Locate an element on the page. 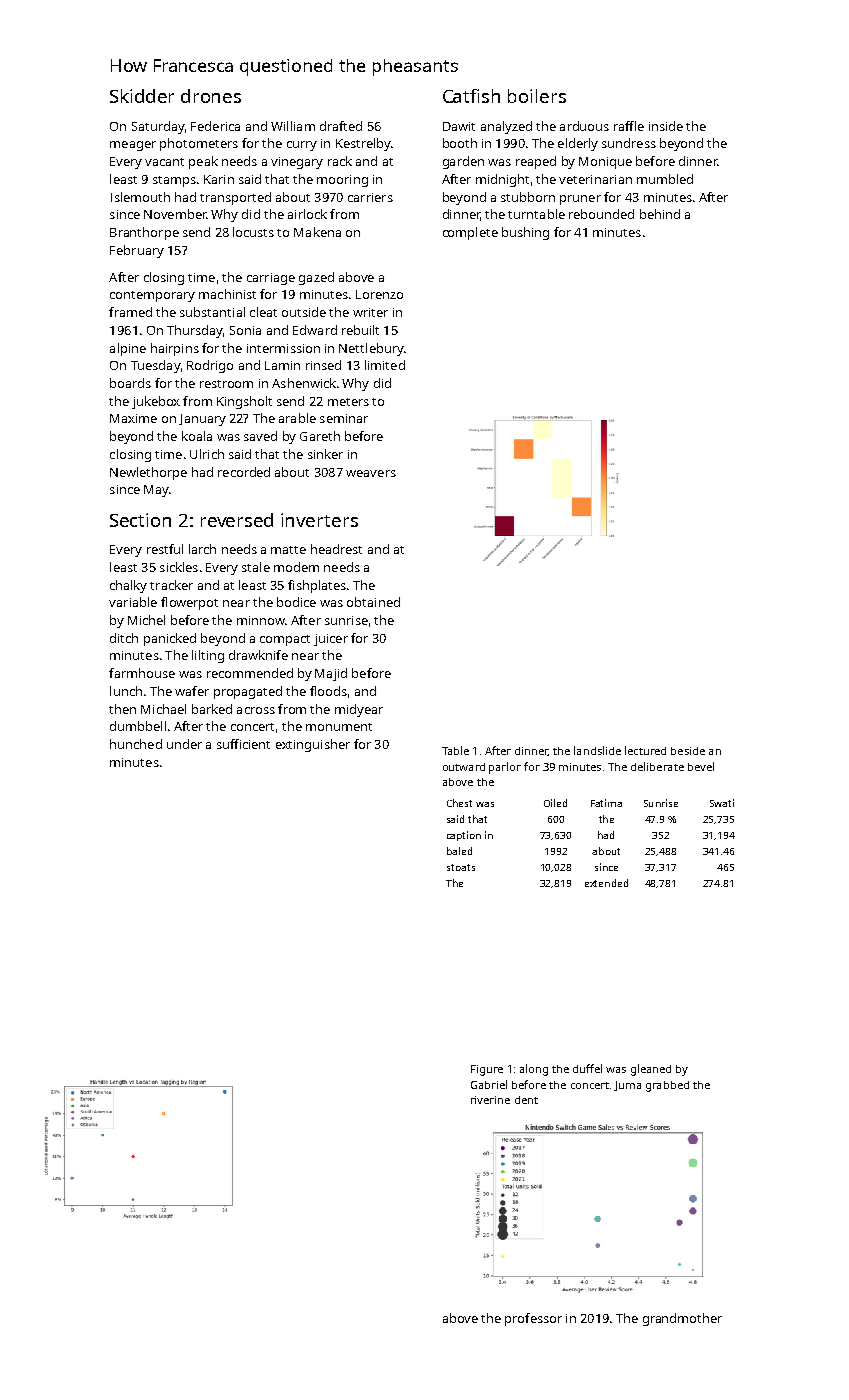 The height and width of the page is (1400, 849). hunched is located at coordinates (136, 744).
